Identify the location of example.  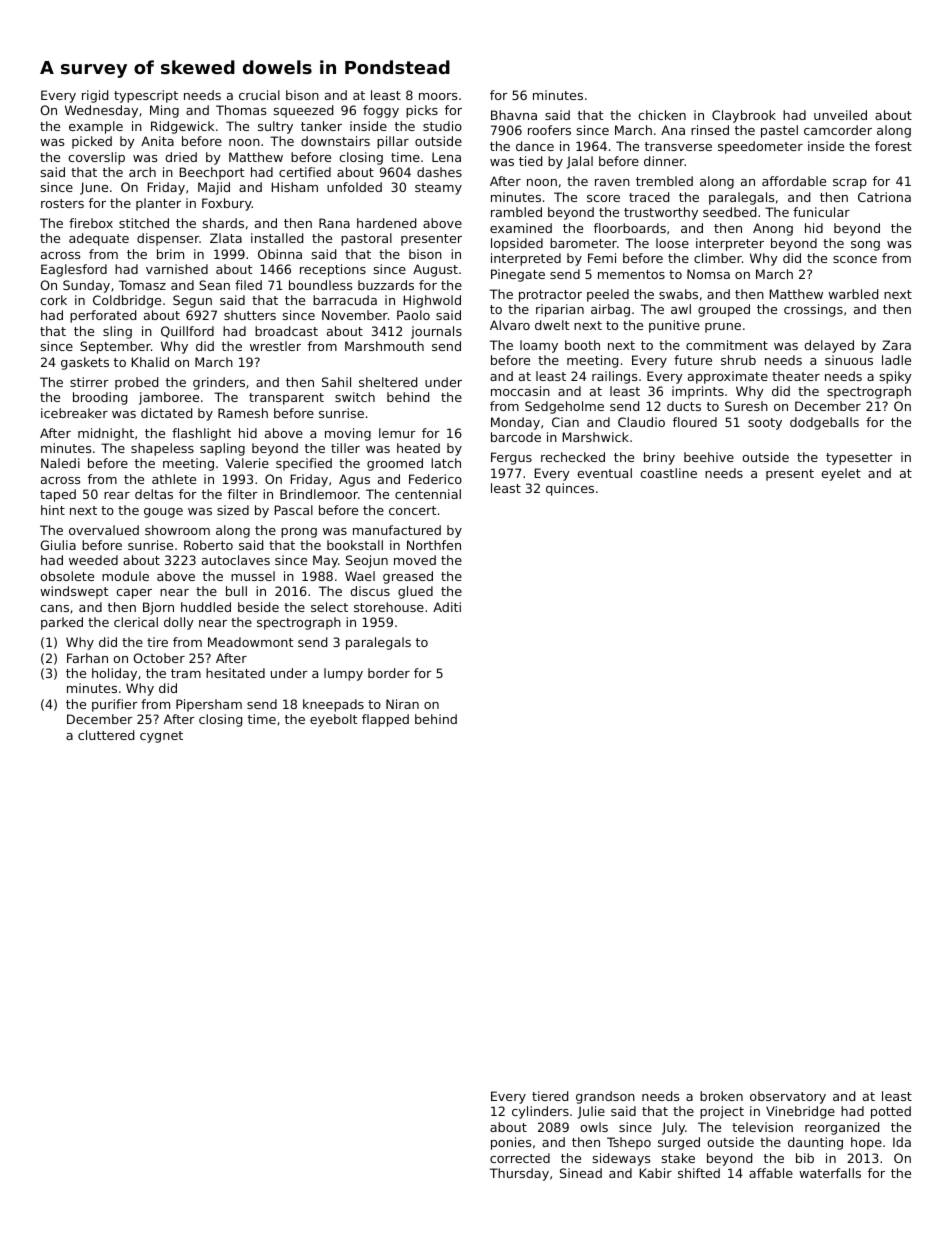
(96, 127).
